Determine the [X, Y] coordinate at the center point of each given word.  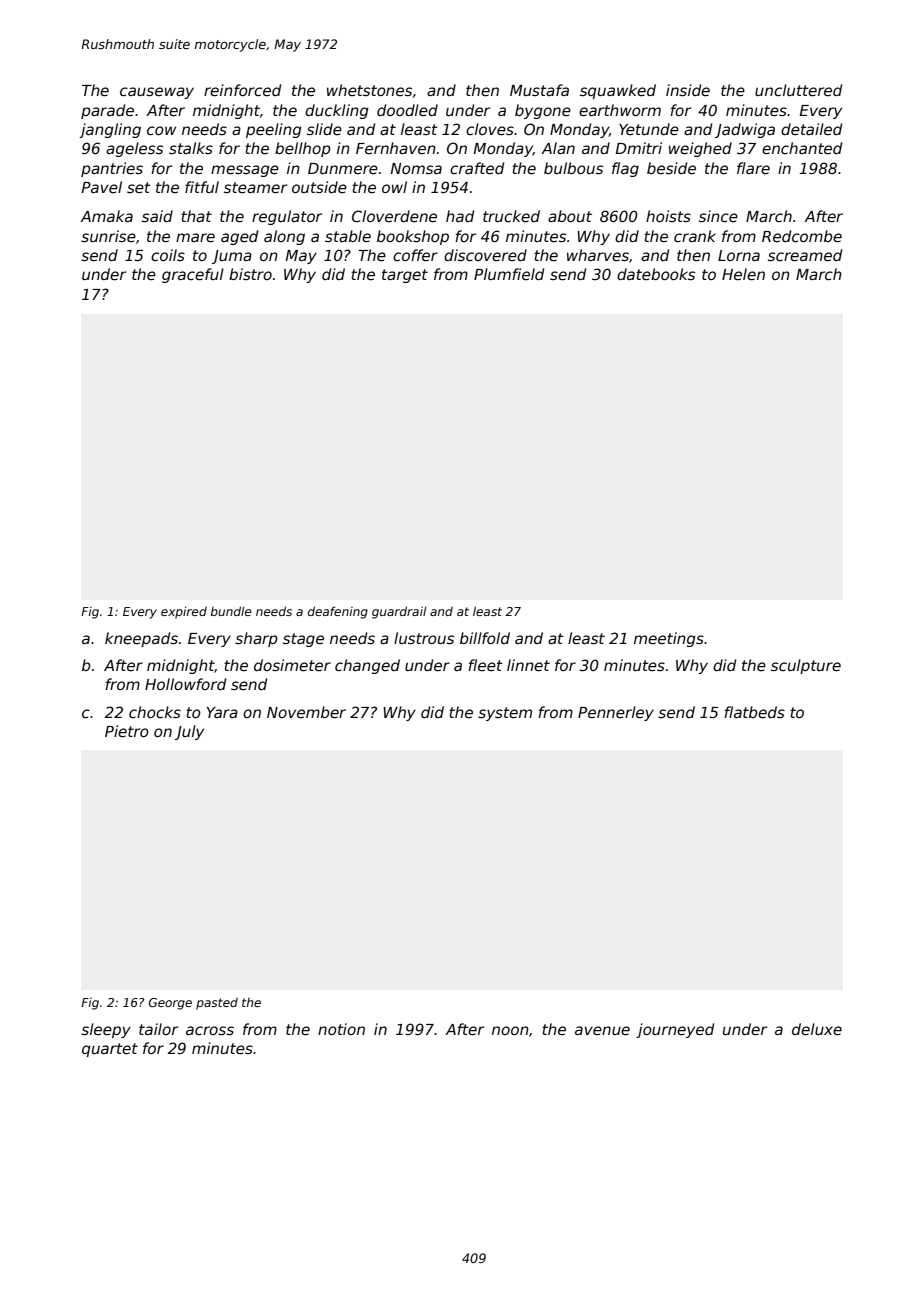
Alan [558, 148]
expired [184, 613]
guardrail [399, 612]
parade [107, 111]
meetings [669, 639]
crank [695, 236]
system [505, 714]
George [170, 1004]
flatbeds [754, 712]
